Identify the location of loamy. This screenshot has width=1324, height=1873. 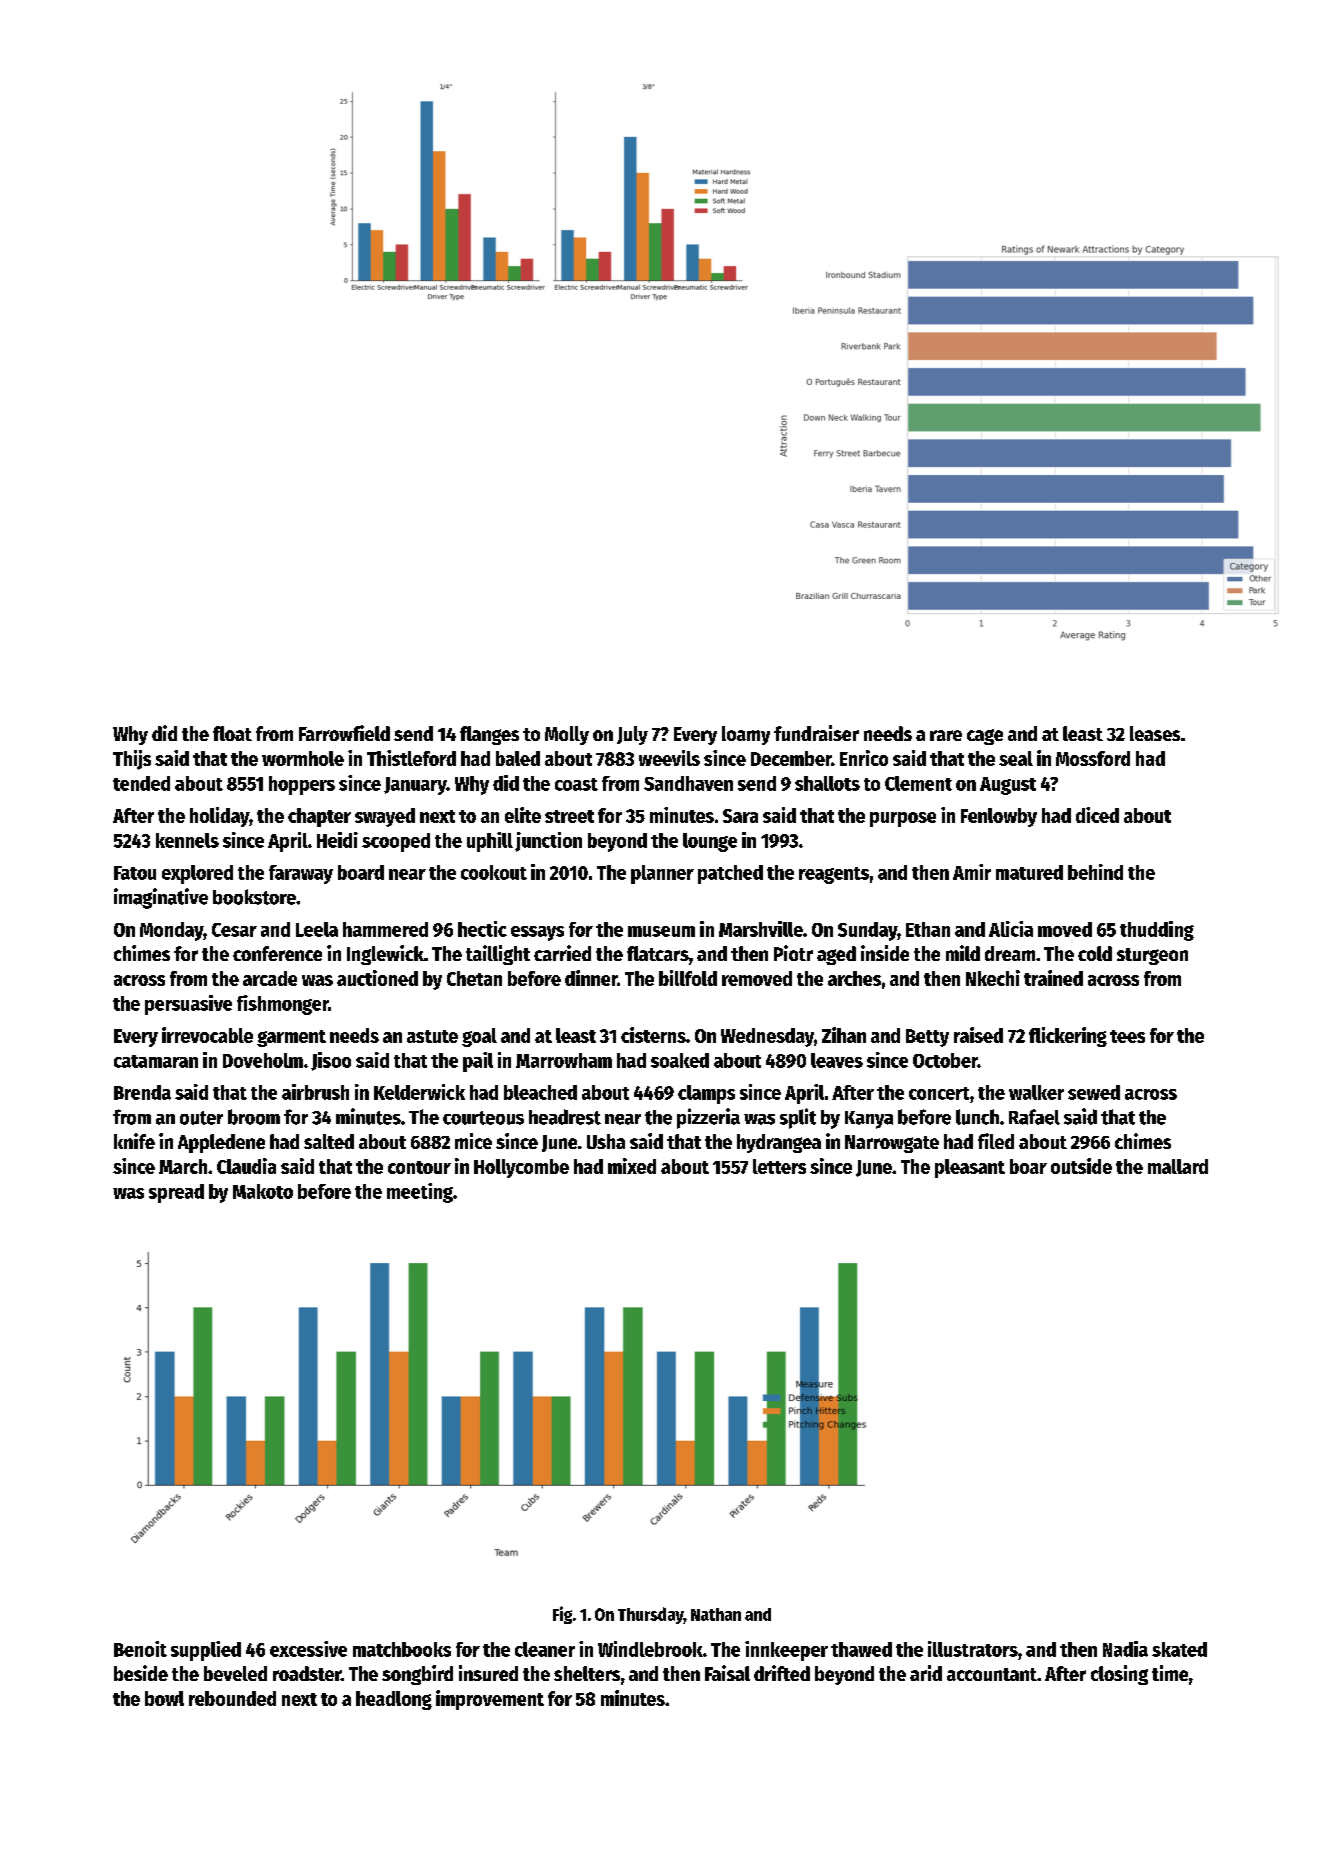
(746, 735).
